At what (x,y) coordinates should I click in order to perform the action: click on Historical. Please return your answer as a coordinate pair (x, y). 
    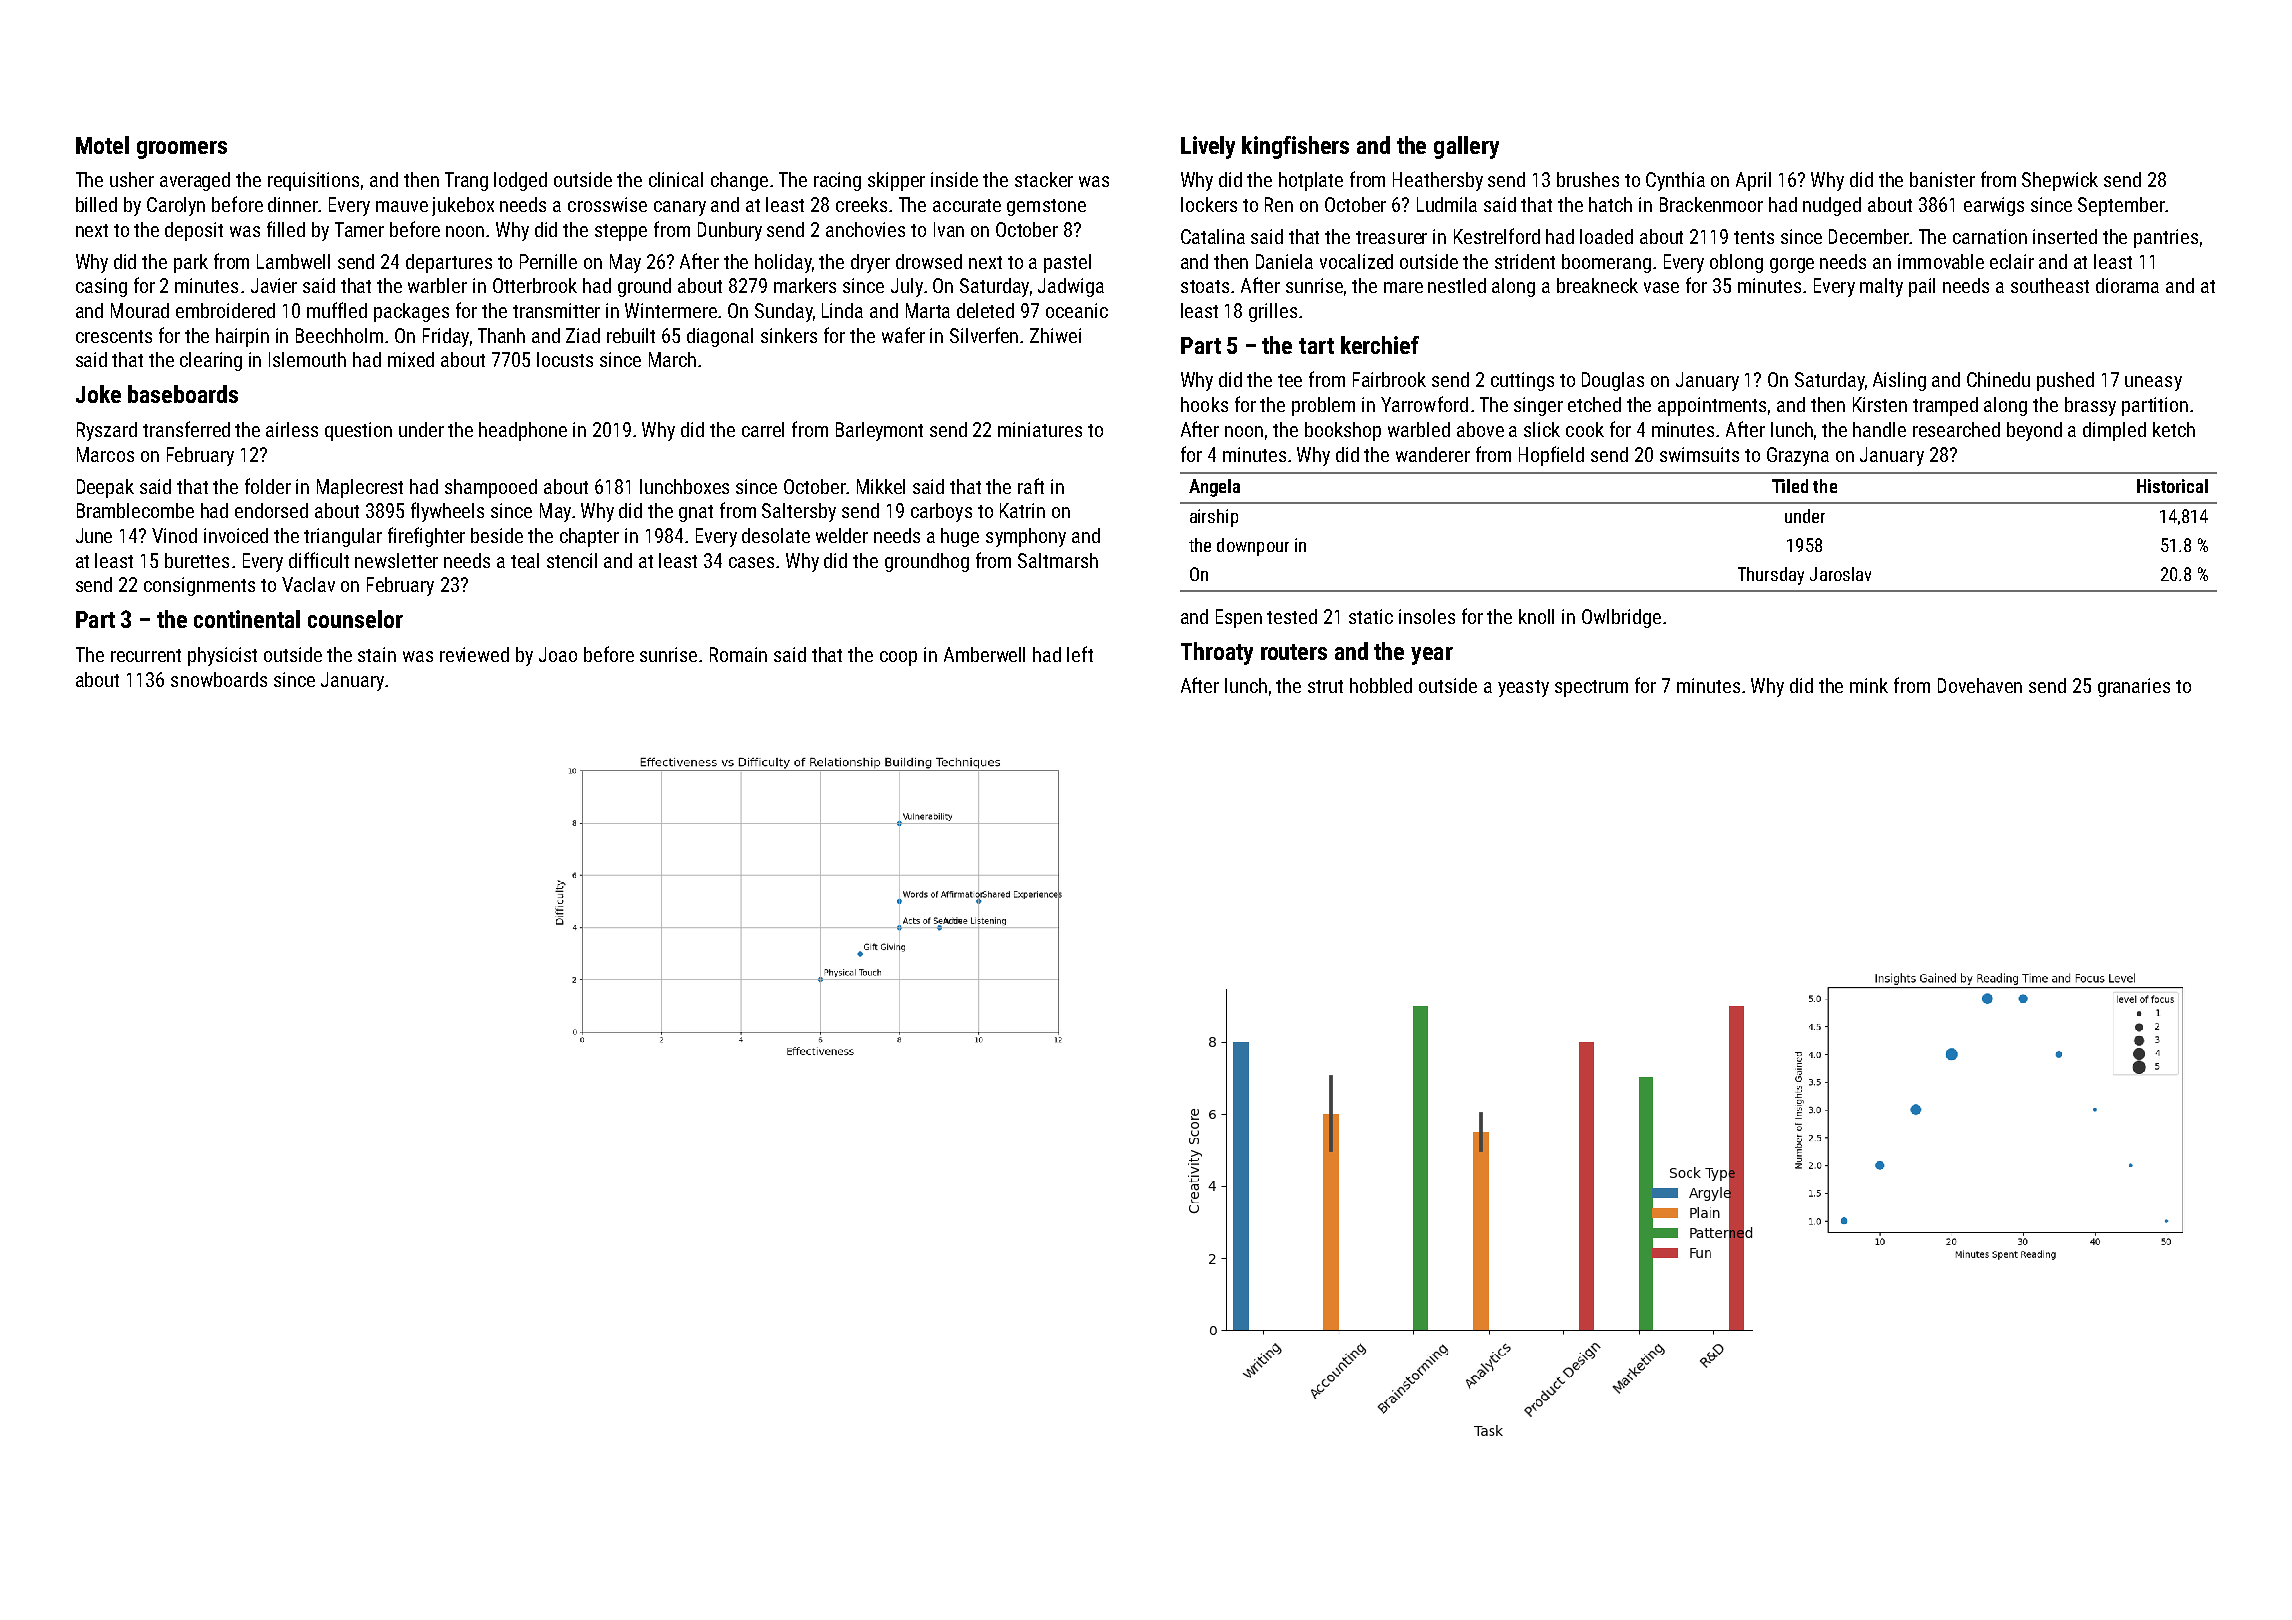
    Looking at the image, I should click on (2172, 486).
